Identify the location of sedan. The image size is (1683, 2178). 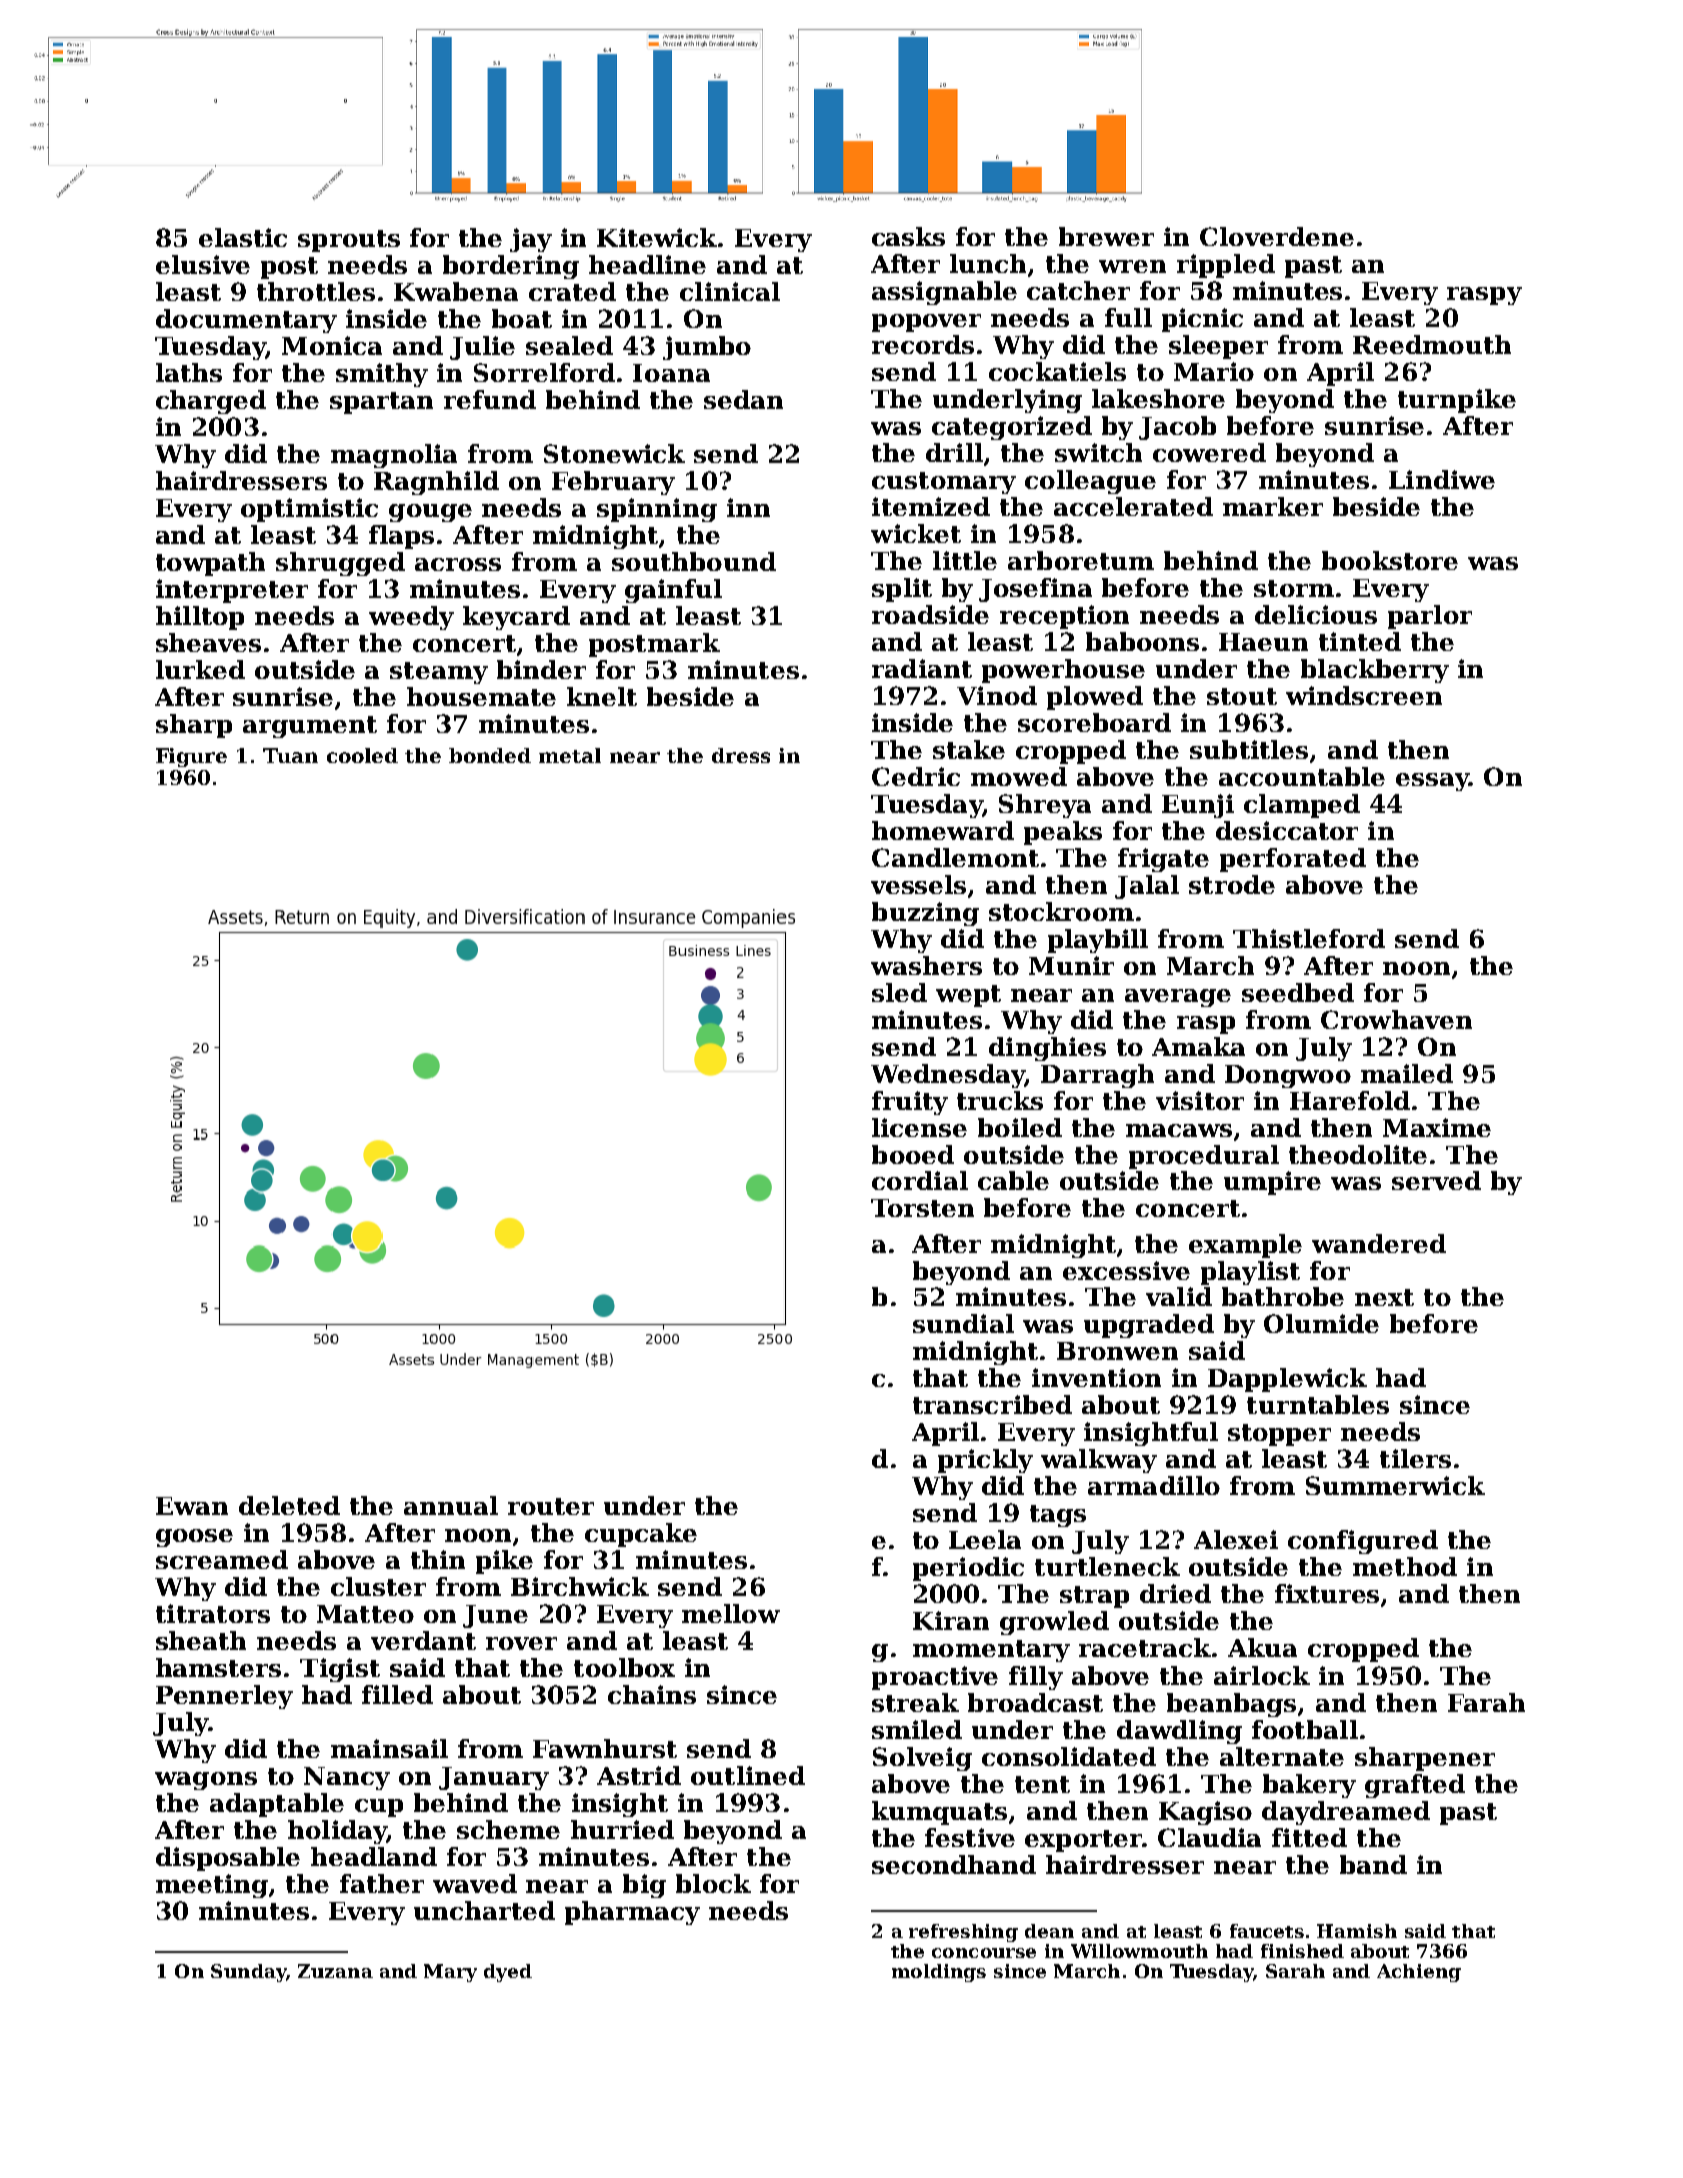
(743, 399).
